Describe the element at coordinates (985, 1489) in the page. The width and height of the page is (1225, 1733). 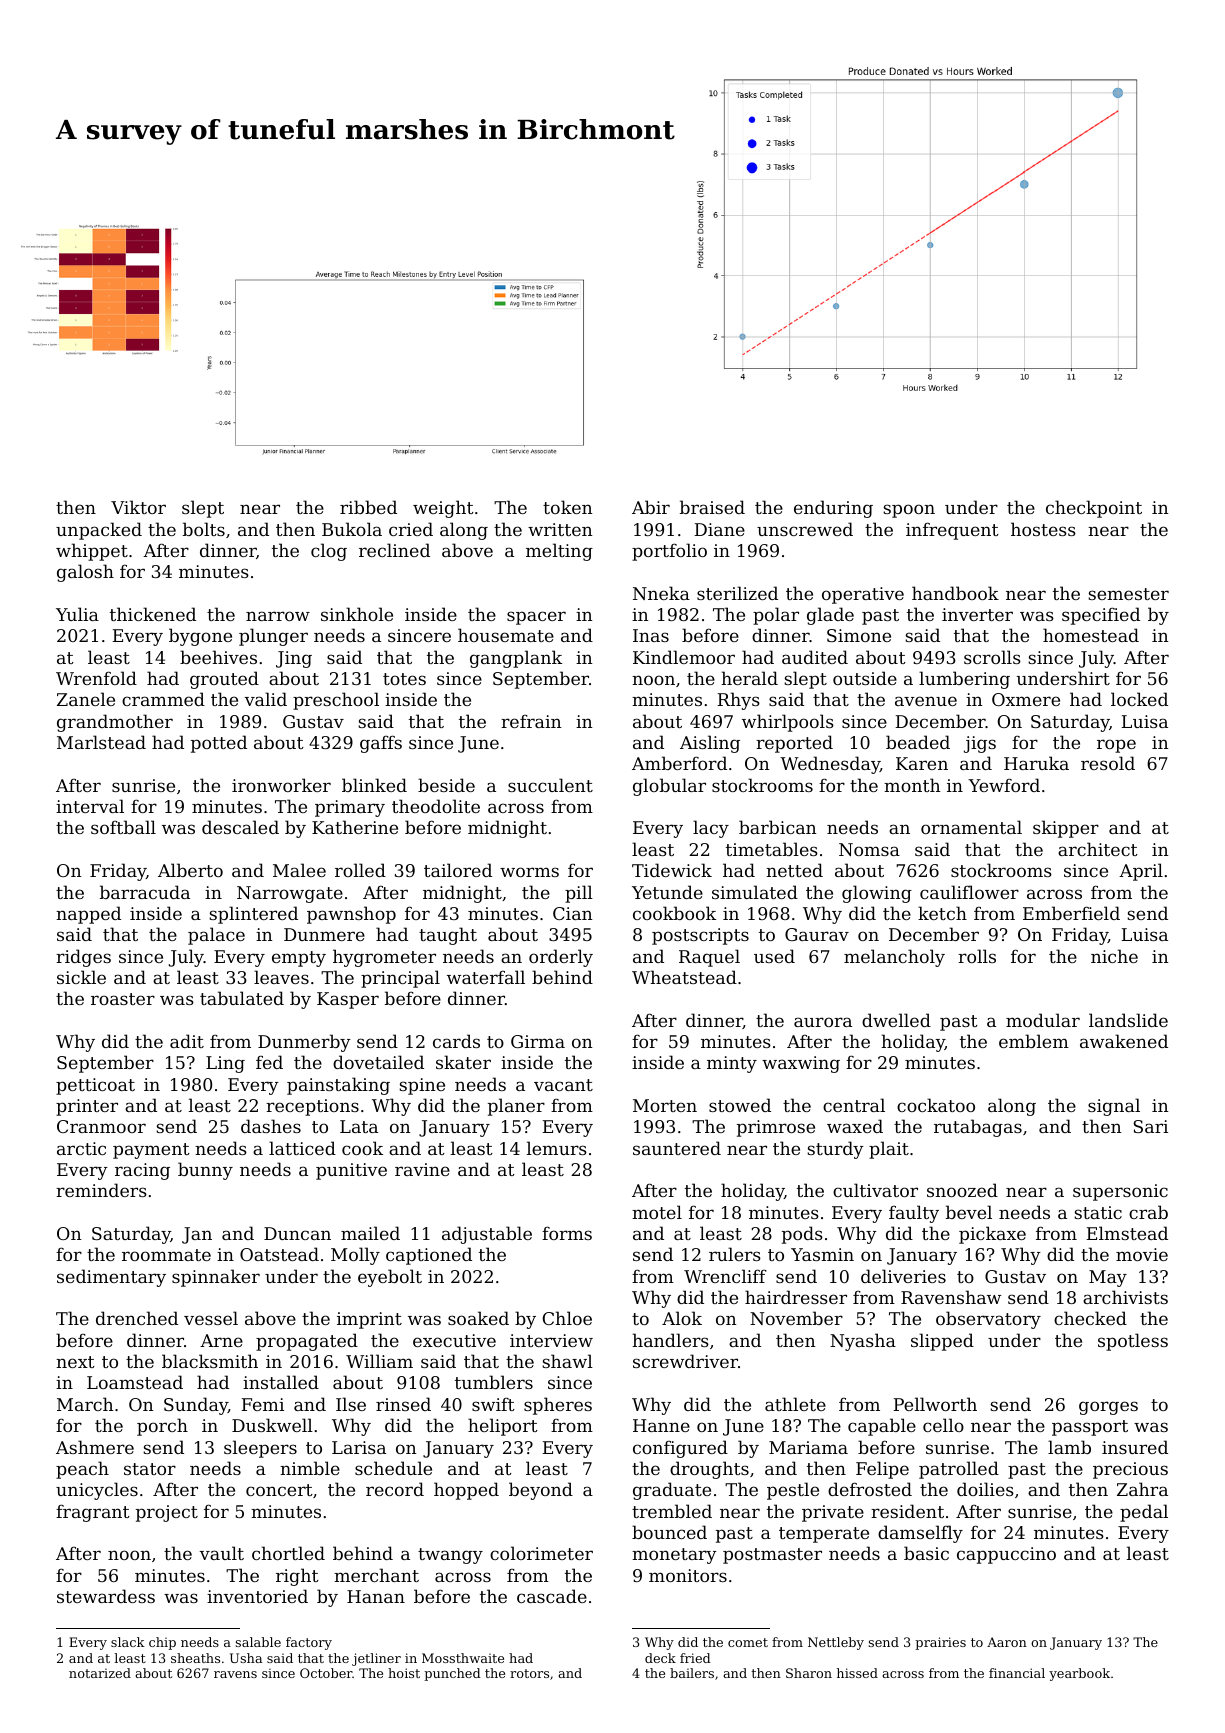
I see `doilies` at that location.
